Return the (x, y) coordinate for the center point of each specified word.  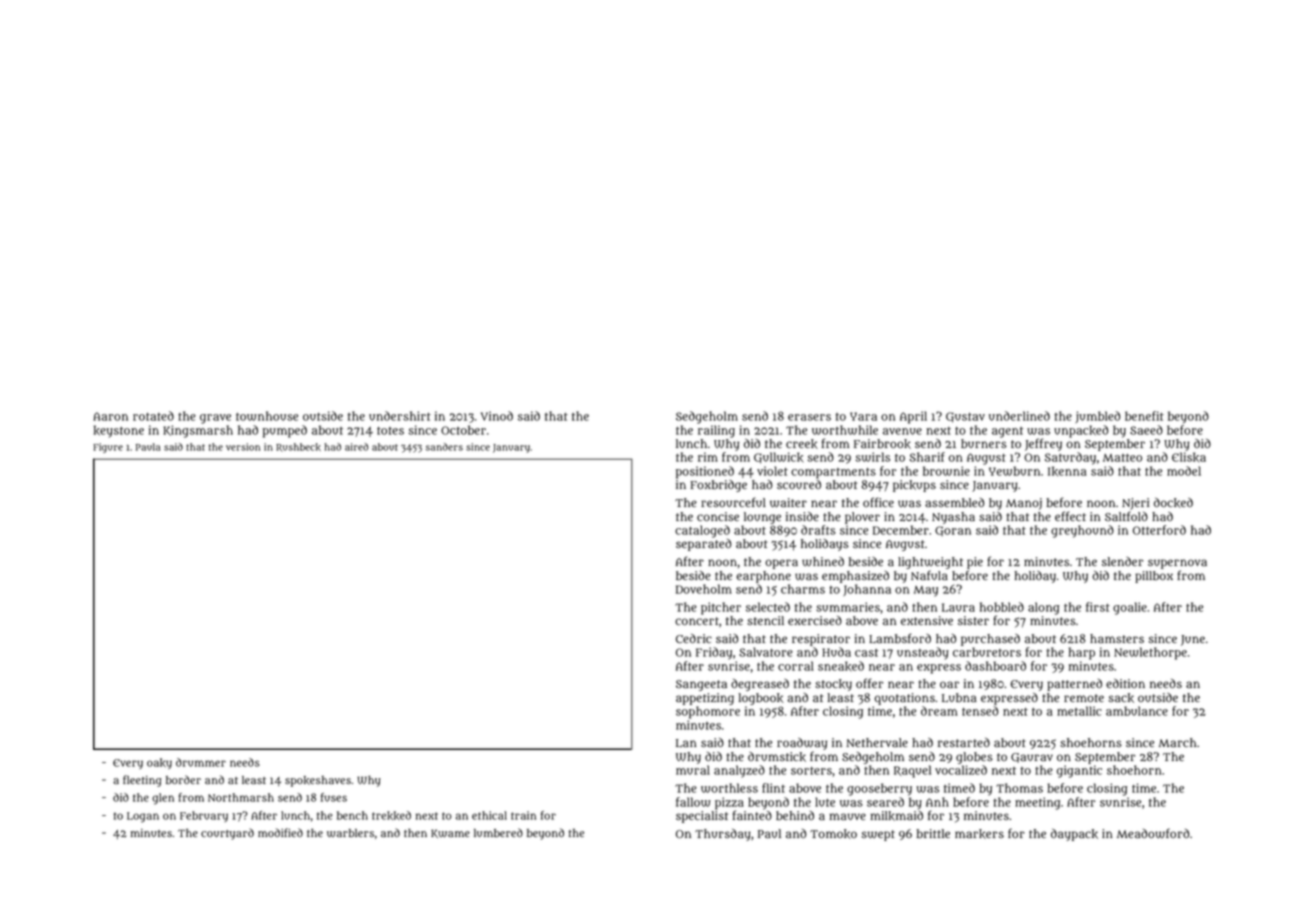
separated (703, 545)
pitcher (721, 608)
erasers (809, 417)
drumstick (777, 757)
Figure (108, 448)
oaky (159, 763)
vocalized (961, 770)
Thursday (723, 835)
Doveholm (704, 589)
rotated (153, 416)
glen (163, 799)
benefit (1144, 416)
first (1098, 607)
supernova (1177, 564)
